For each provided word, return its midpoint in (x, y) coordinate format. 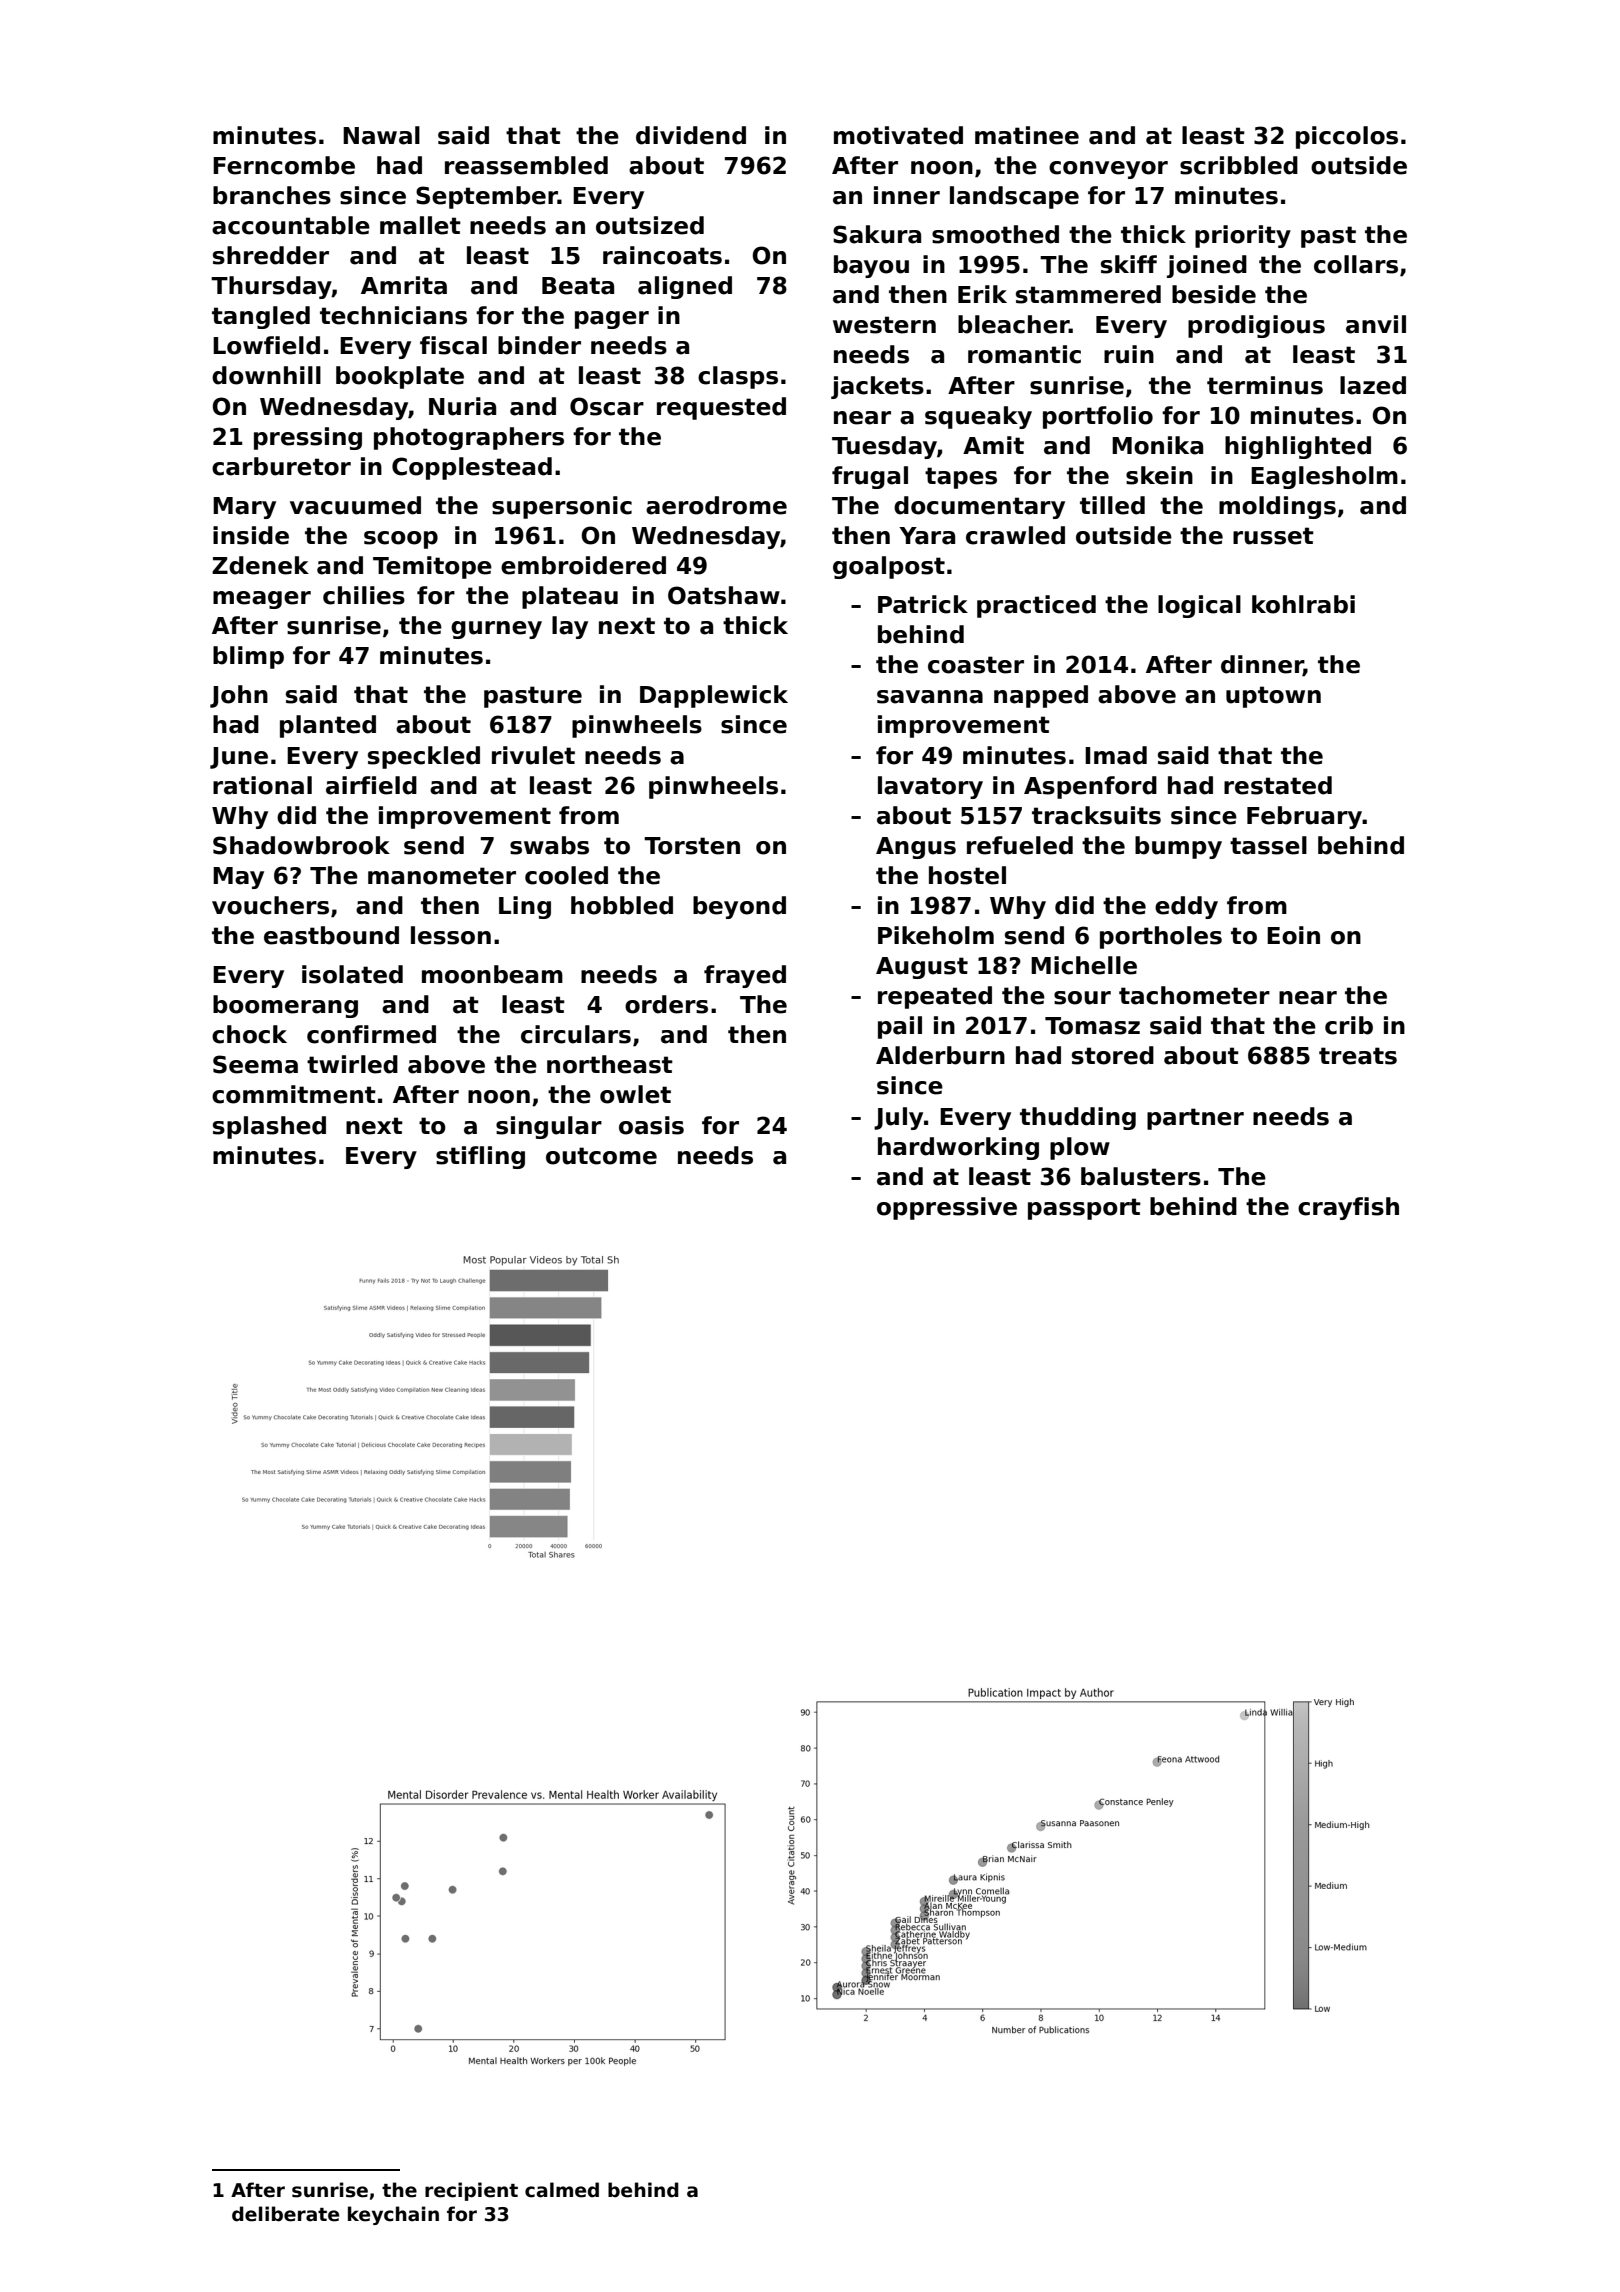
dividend (691, 135)
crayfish (1348, 1208)
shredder (271, 255)
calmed (562, 2190)
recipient (471, 2191)
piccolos (1347, 137)
